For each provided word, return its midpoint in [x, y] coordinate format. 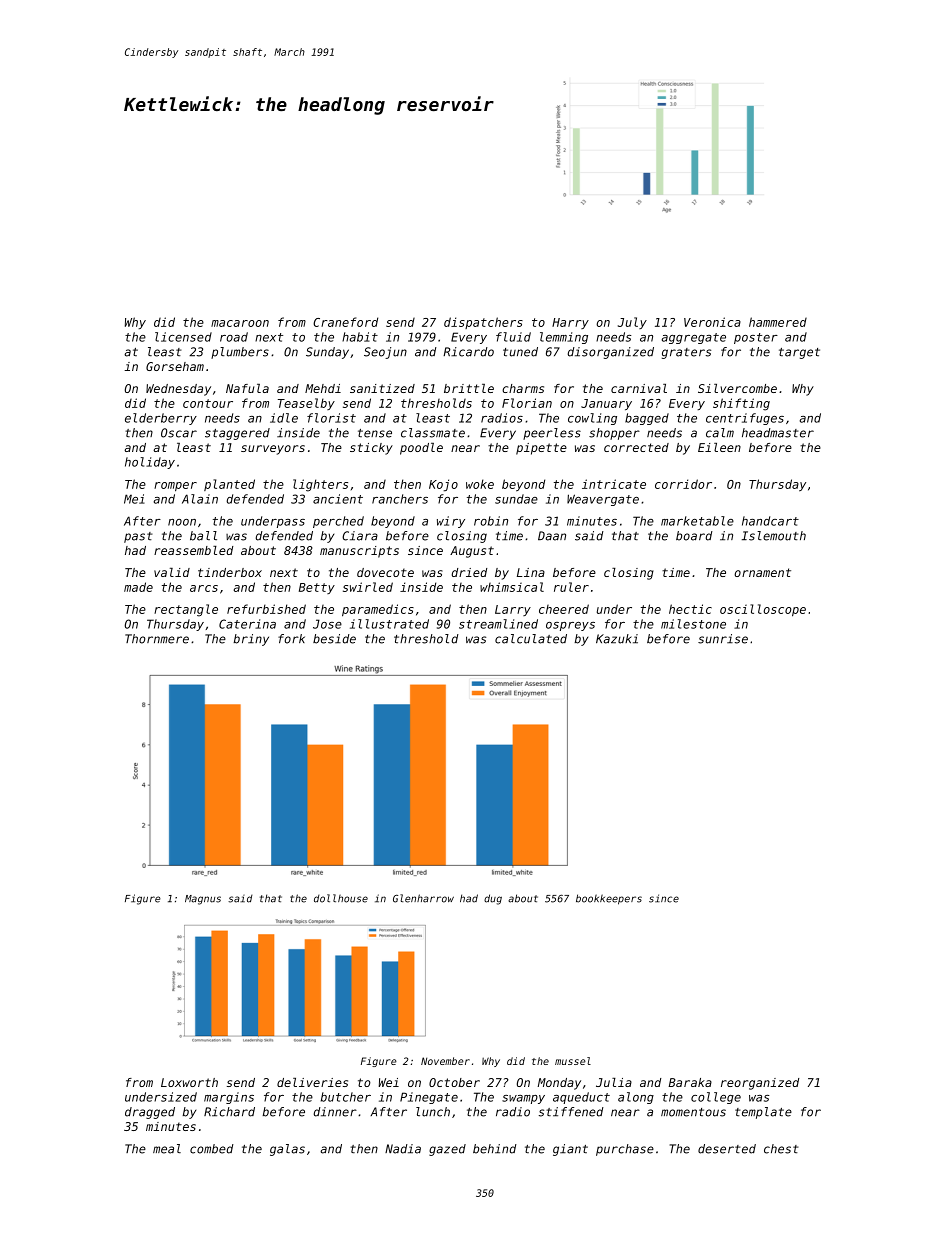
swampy [523, 1099]
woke [480, 484]
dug [493, 899]
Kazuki [617, 639]
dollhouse [341, 898]
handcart [770, 521]
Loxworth [189, 1082]
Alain [200, 499]
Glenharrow [423, 898]
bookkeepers [609, 899]
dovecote [385, 572]
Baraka [690, 1082]
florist [331, 418]
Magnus [203, 900]
